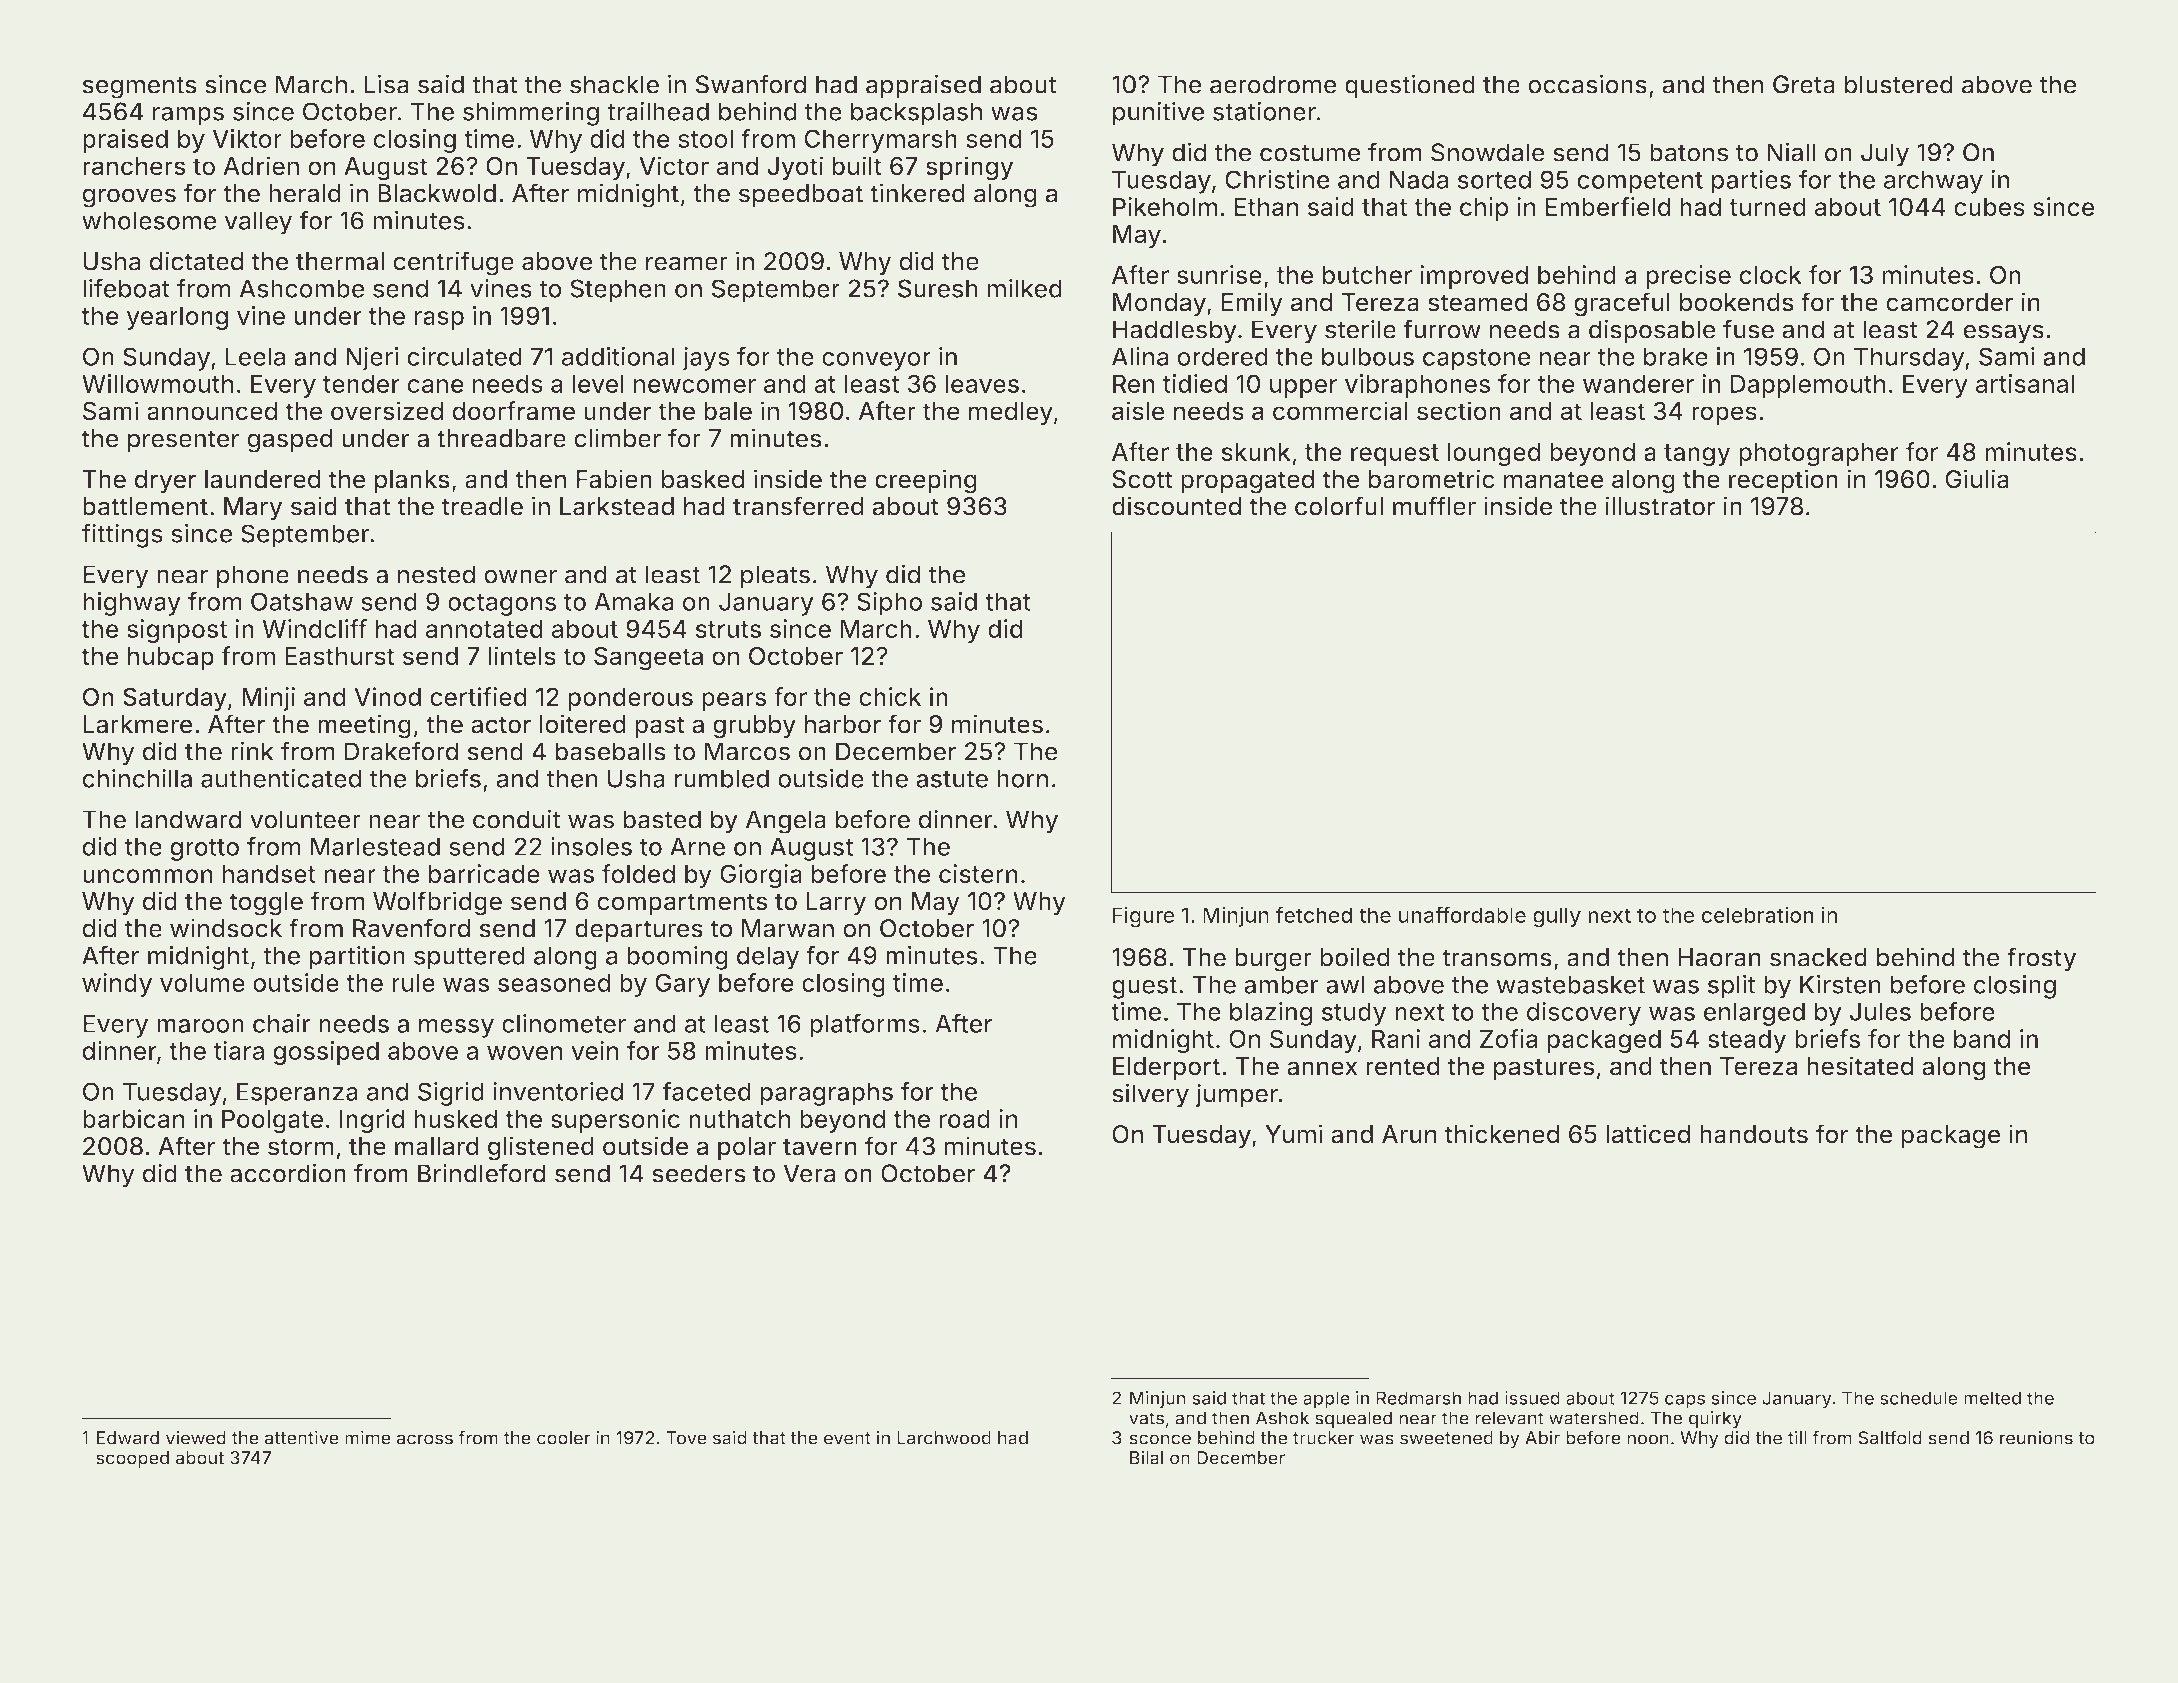 The width and height of the page is (2178, 1683). What do you see at coordinates (916, 114) in the page?
I see `backsplash` at bounding box center [916, 114].
